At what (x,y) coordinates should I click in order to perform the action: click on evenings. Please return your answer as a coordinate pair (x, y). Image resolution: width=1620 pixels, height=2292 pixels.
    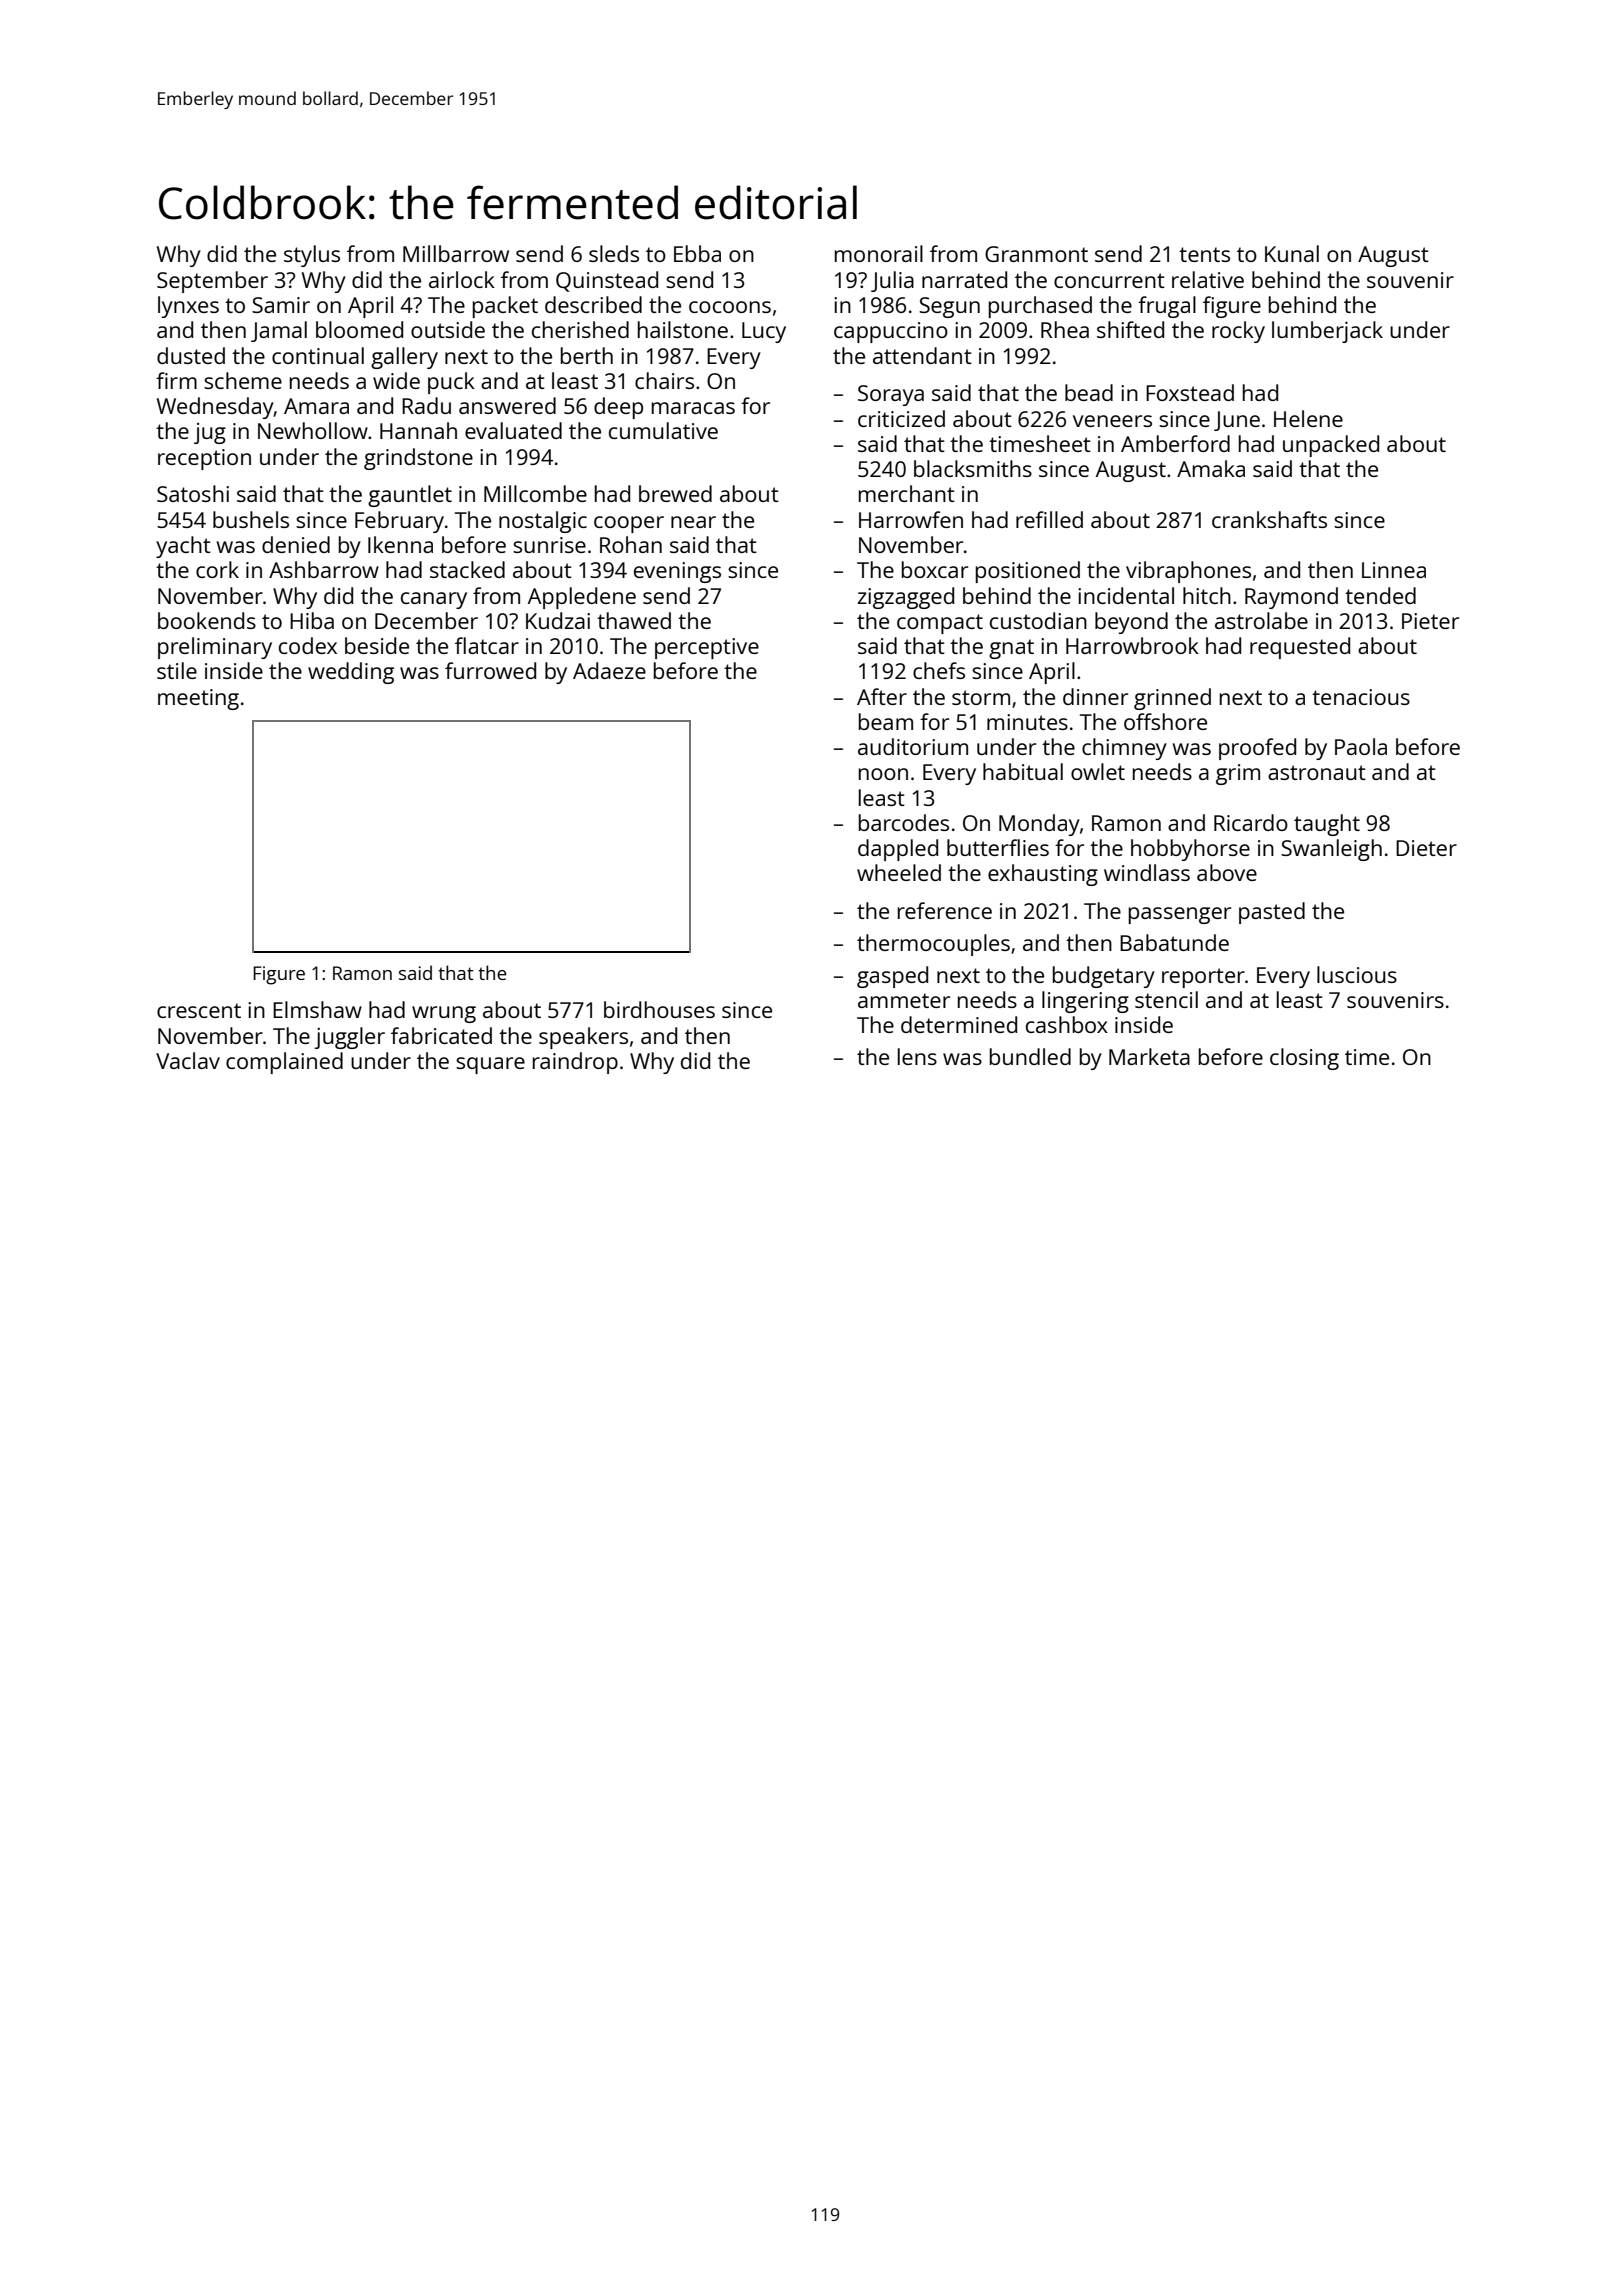
    Looking at the image, I should click on (677, 572).
